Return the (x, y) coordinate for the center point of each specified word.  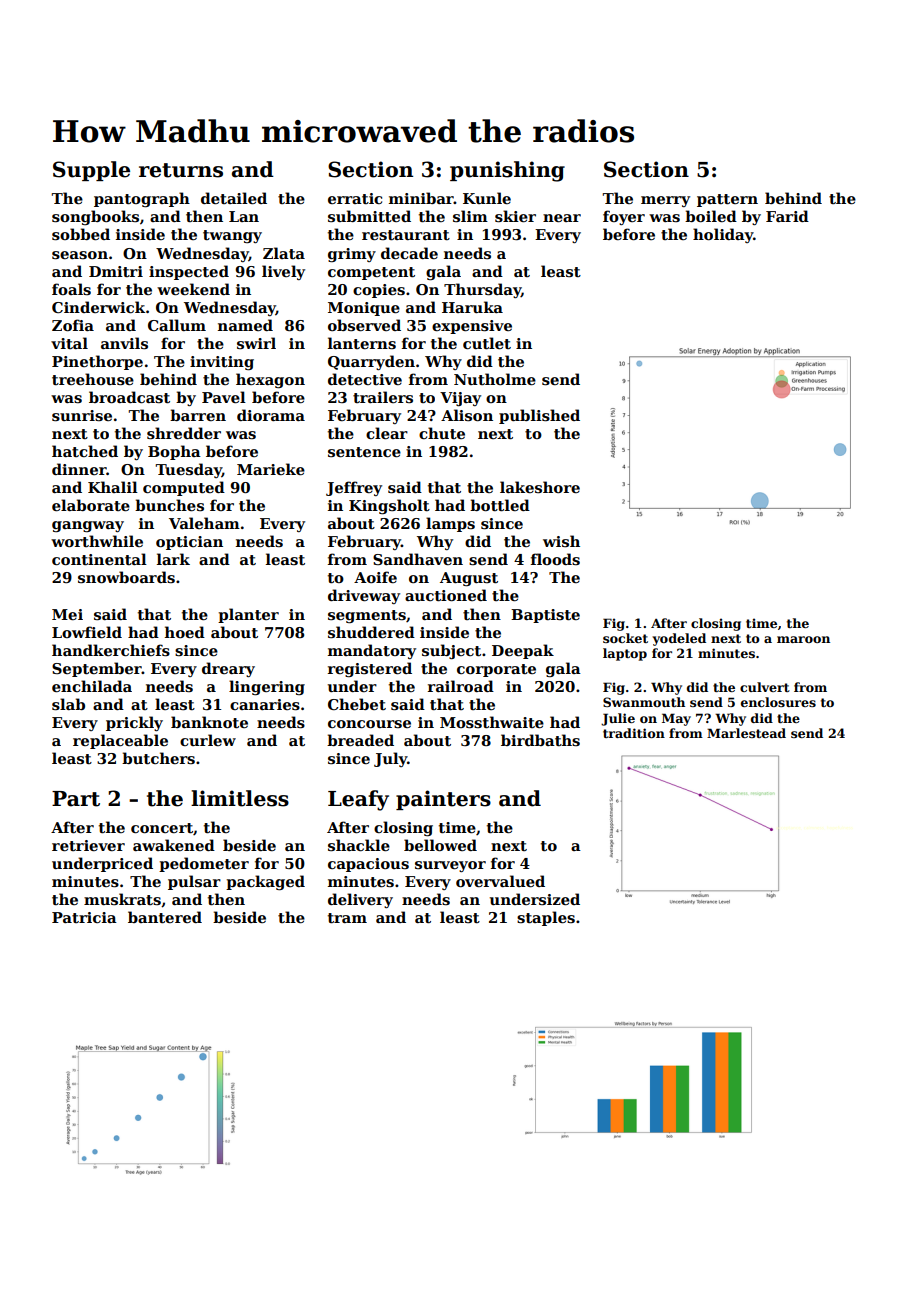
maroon (803, 639)
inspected (189, 272)
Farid (787, 216)
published (539, 416)
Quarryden (371, 362)
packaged (265, 882)
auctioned (446, 595)
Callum (177, 325)
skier (515, 216)
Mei (67, 614)
